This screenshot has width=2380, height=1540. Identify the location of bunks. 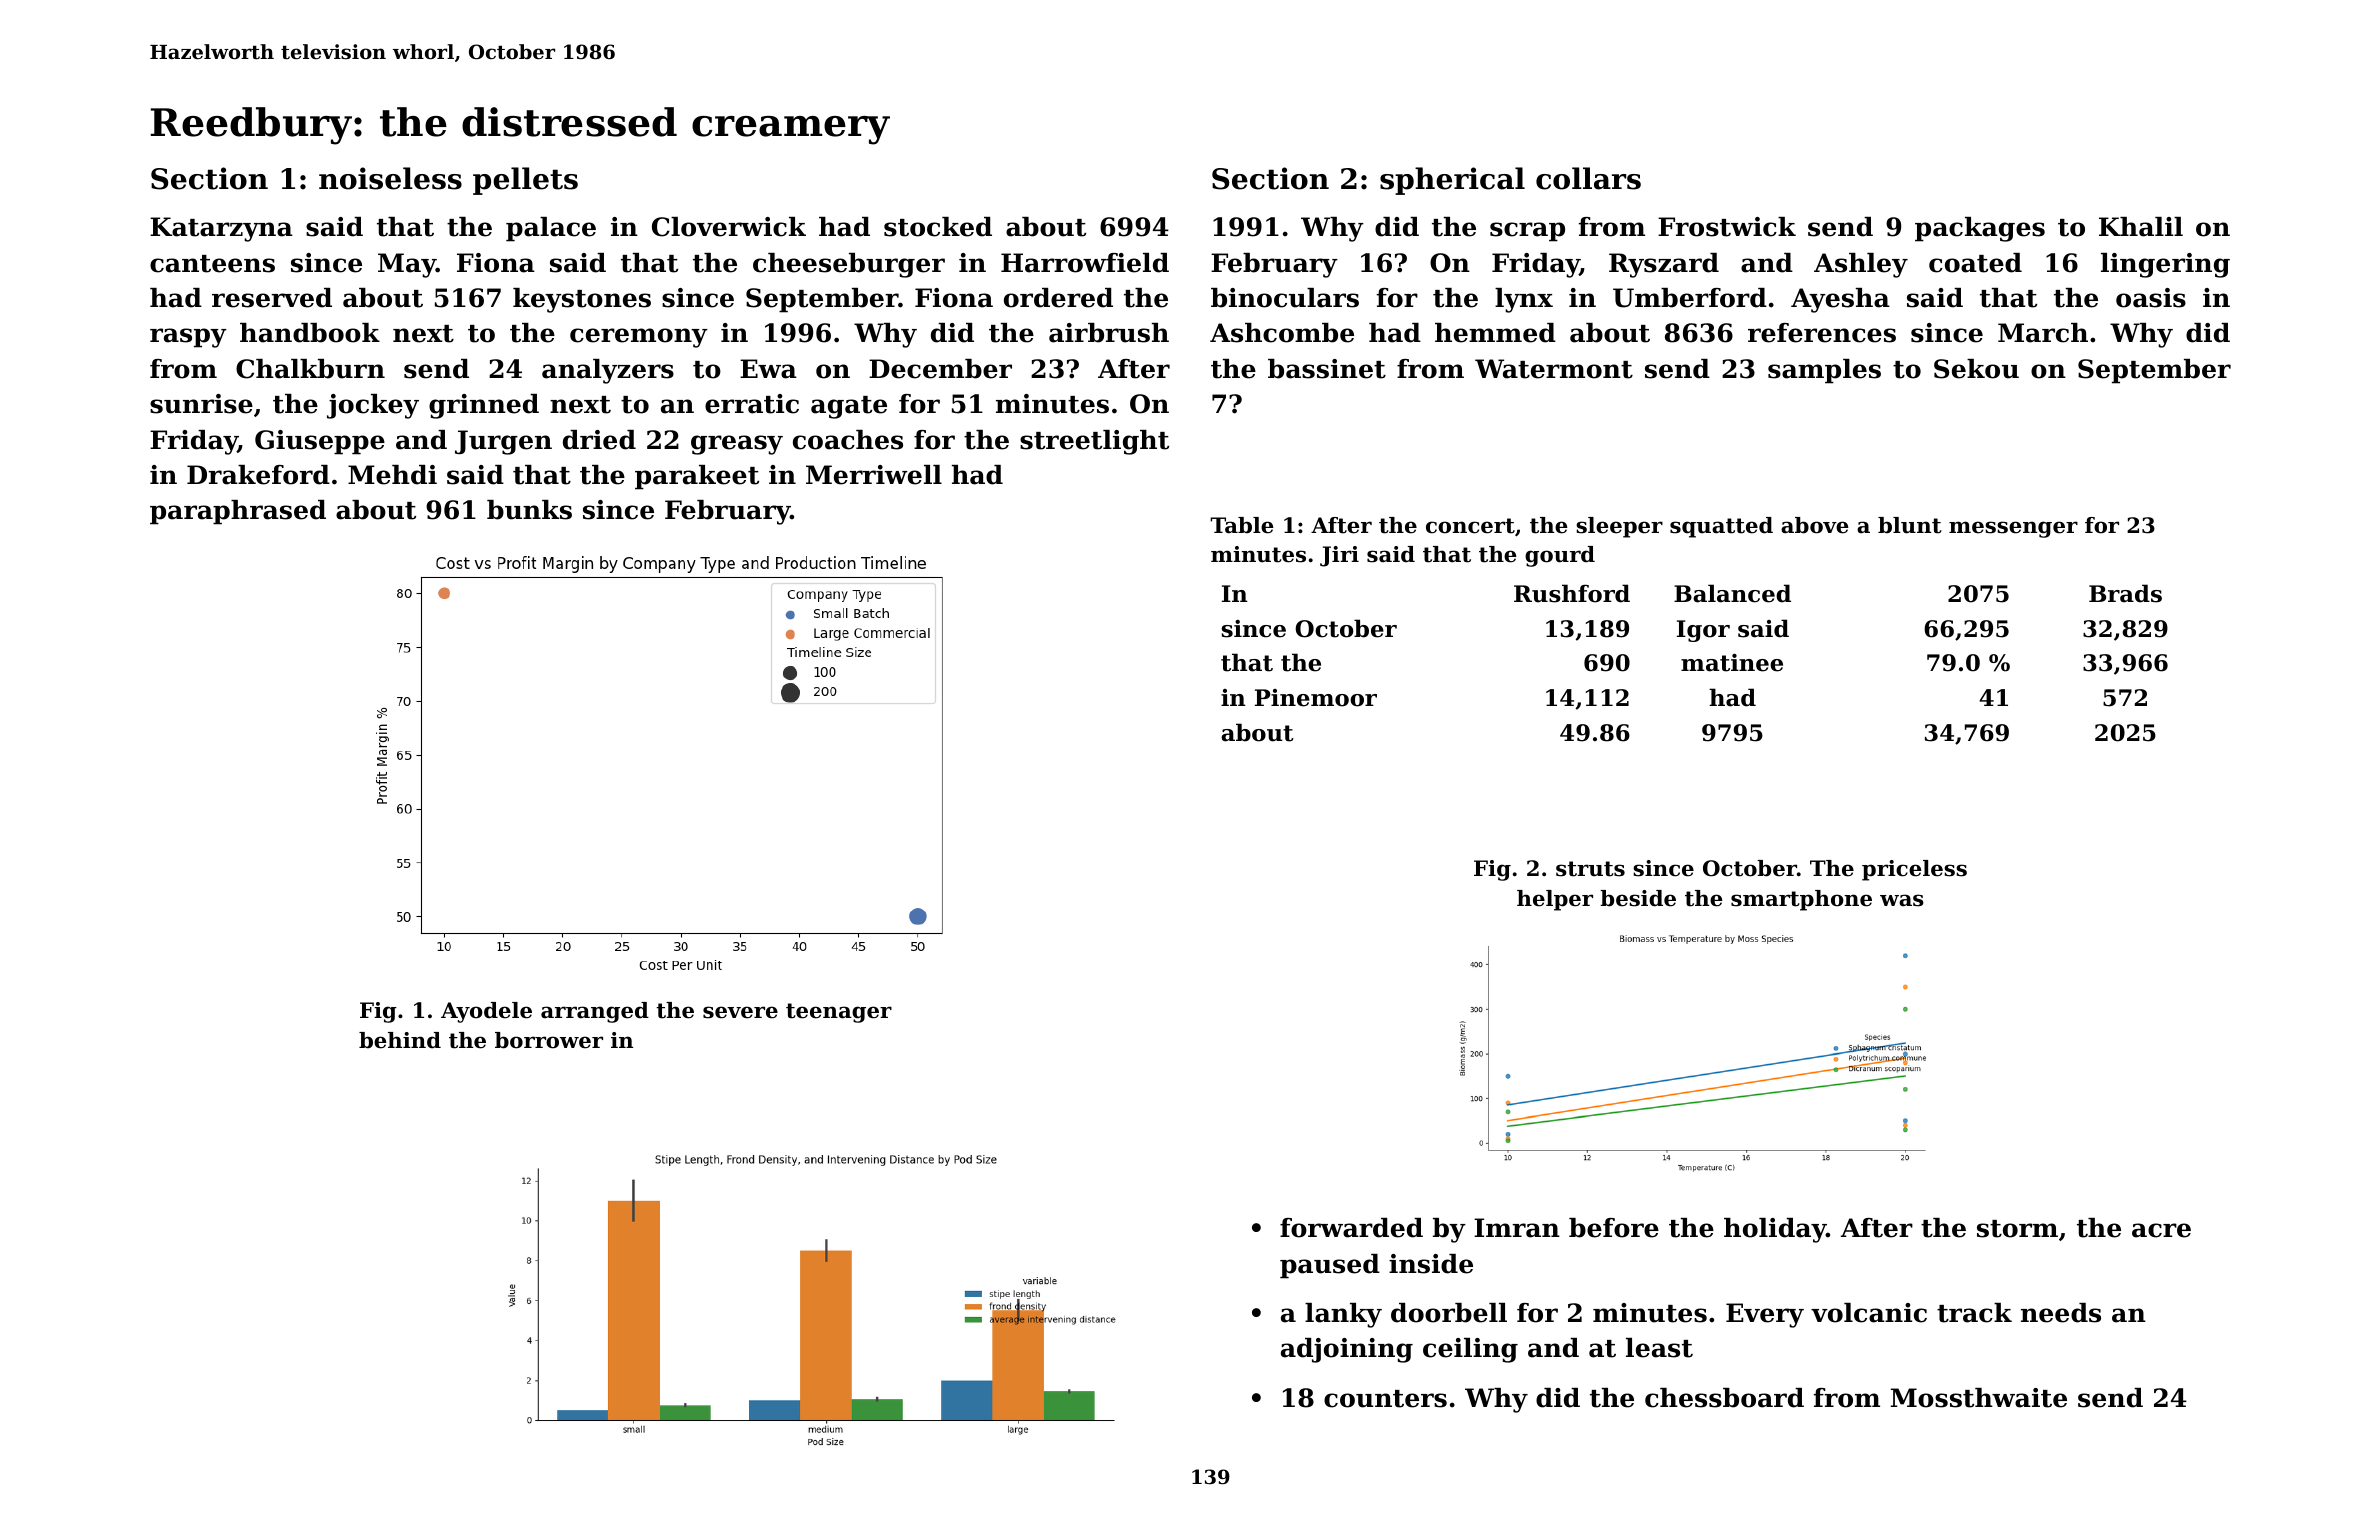
(529, 510).
